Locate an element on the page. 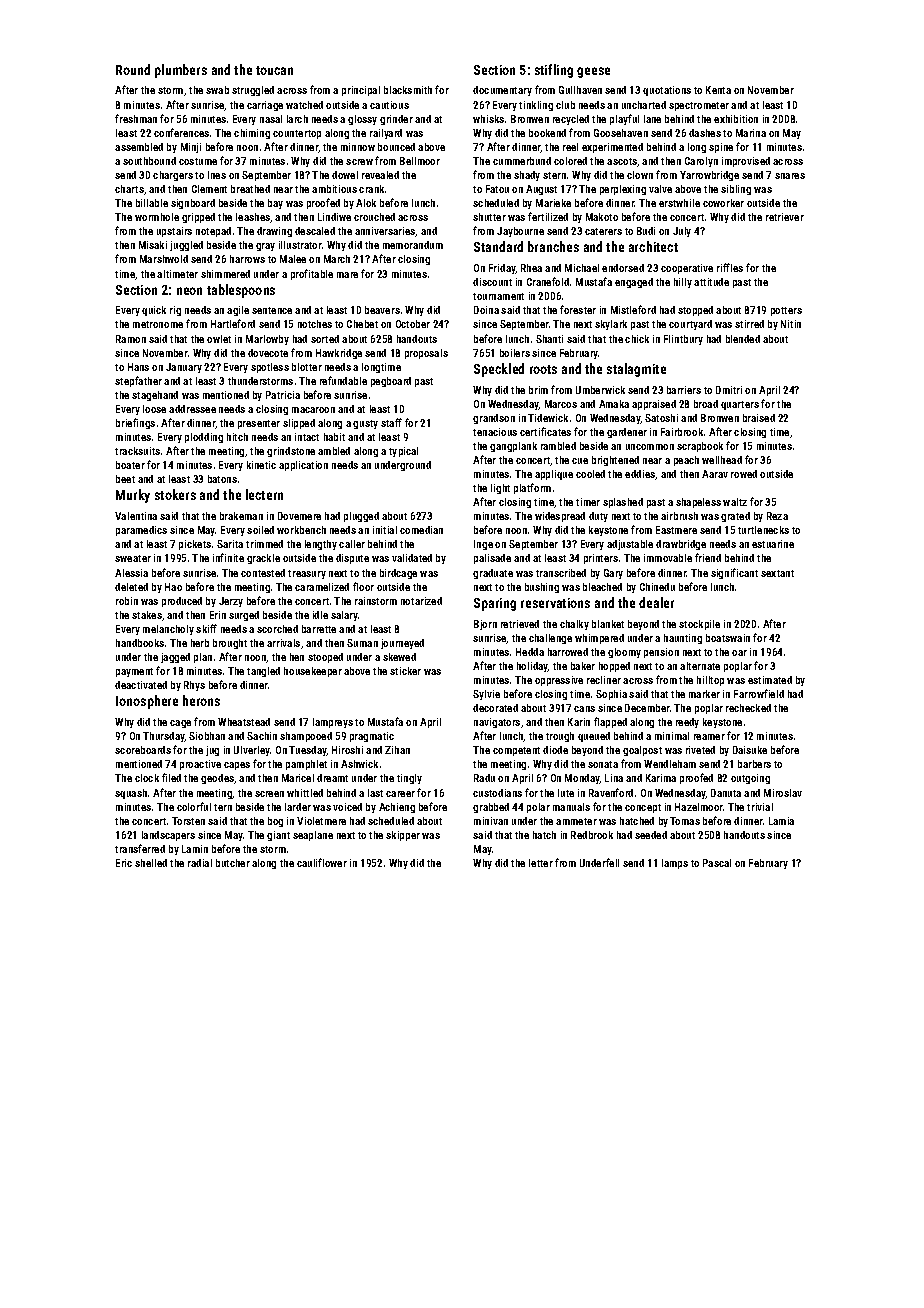 The height and width of the document is (1308, 924). radial is located at coordinates (200, 863).
